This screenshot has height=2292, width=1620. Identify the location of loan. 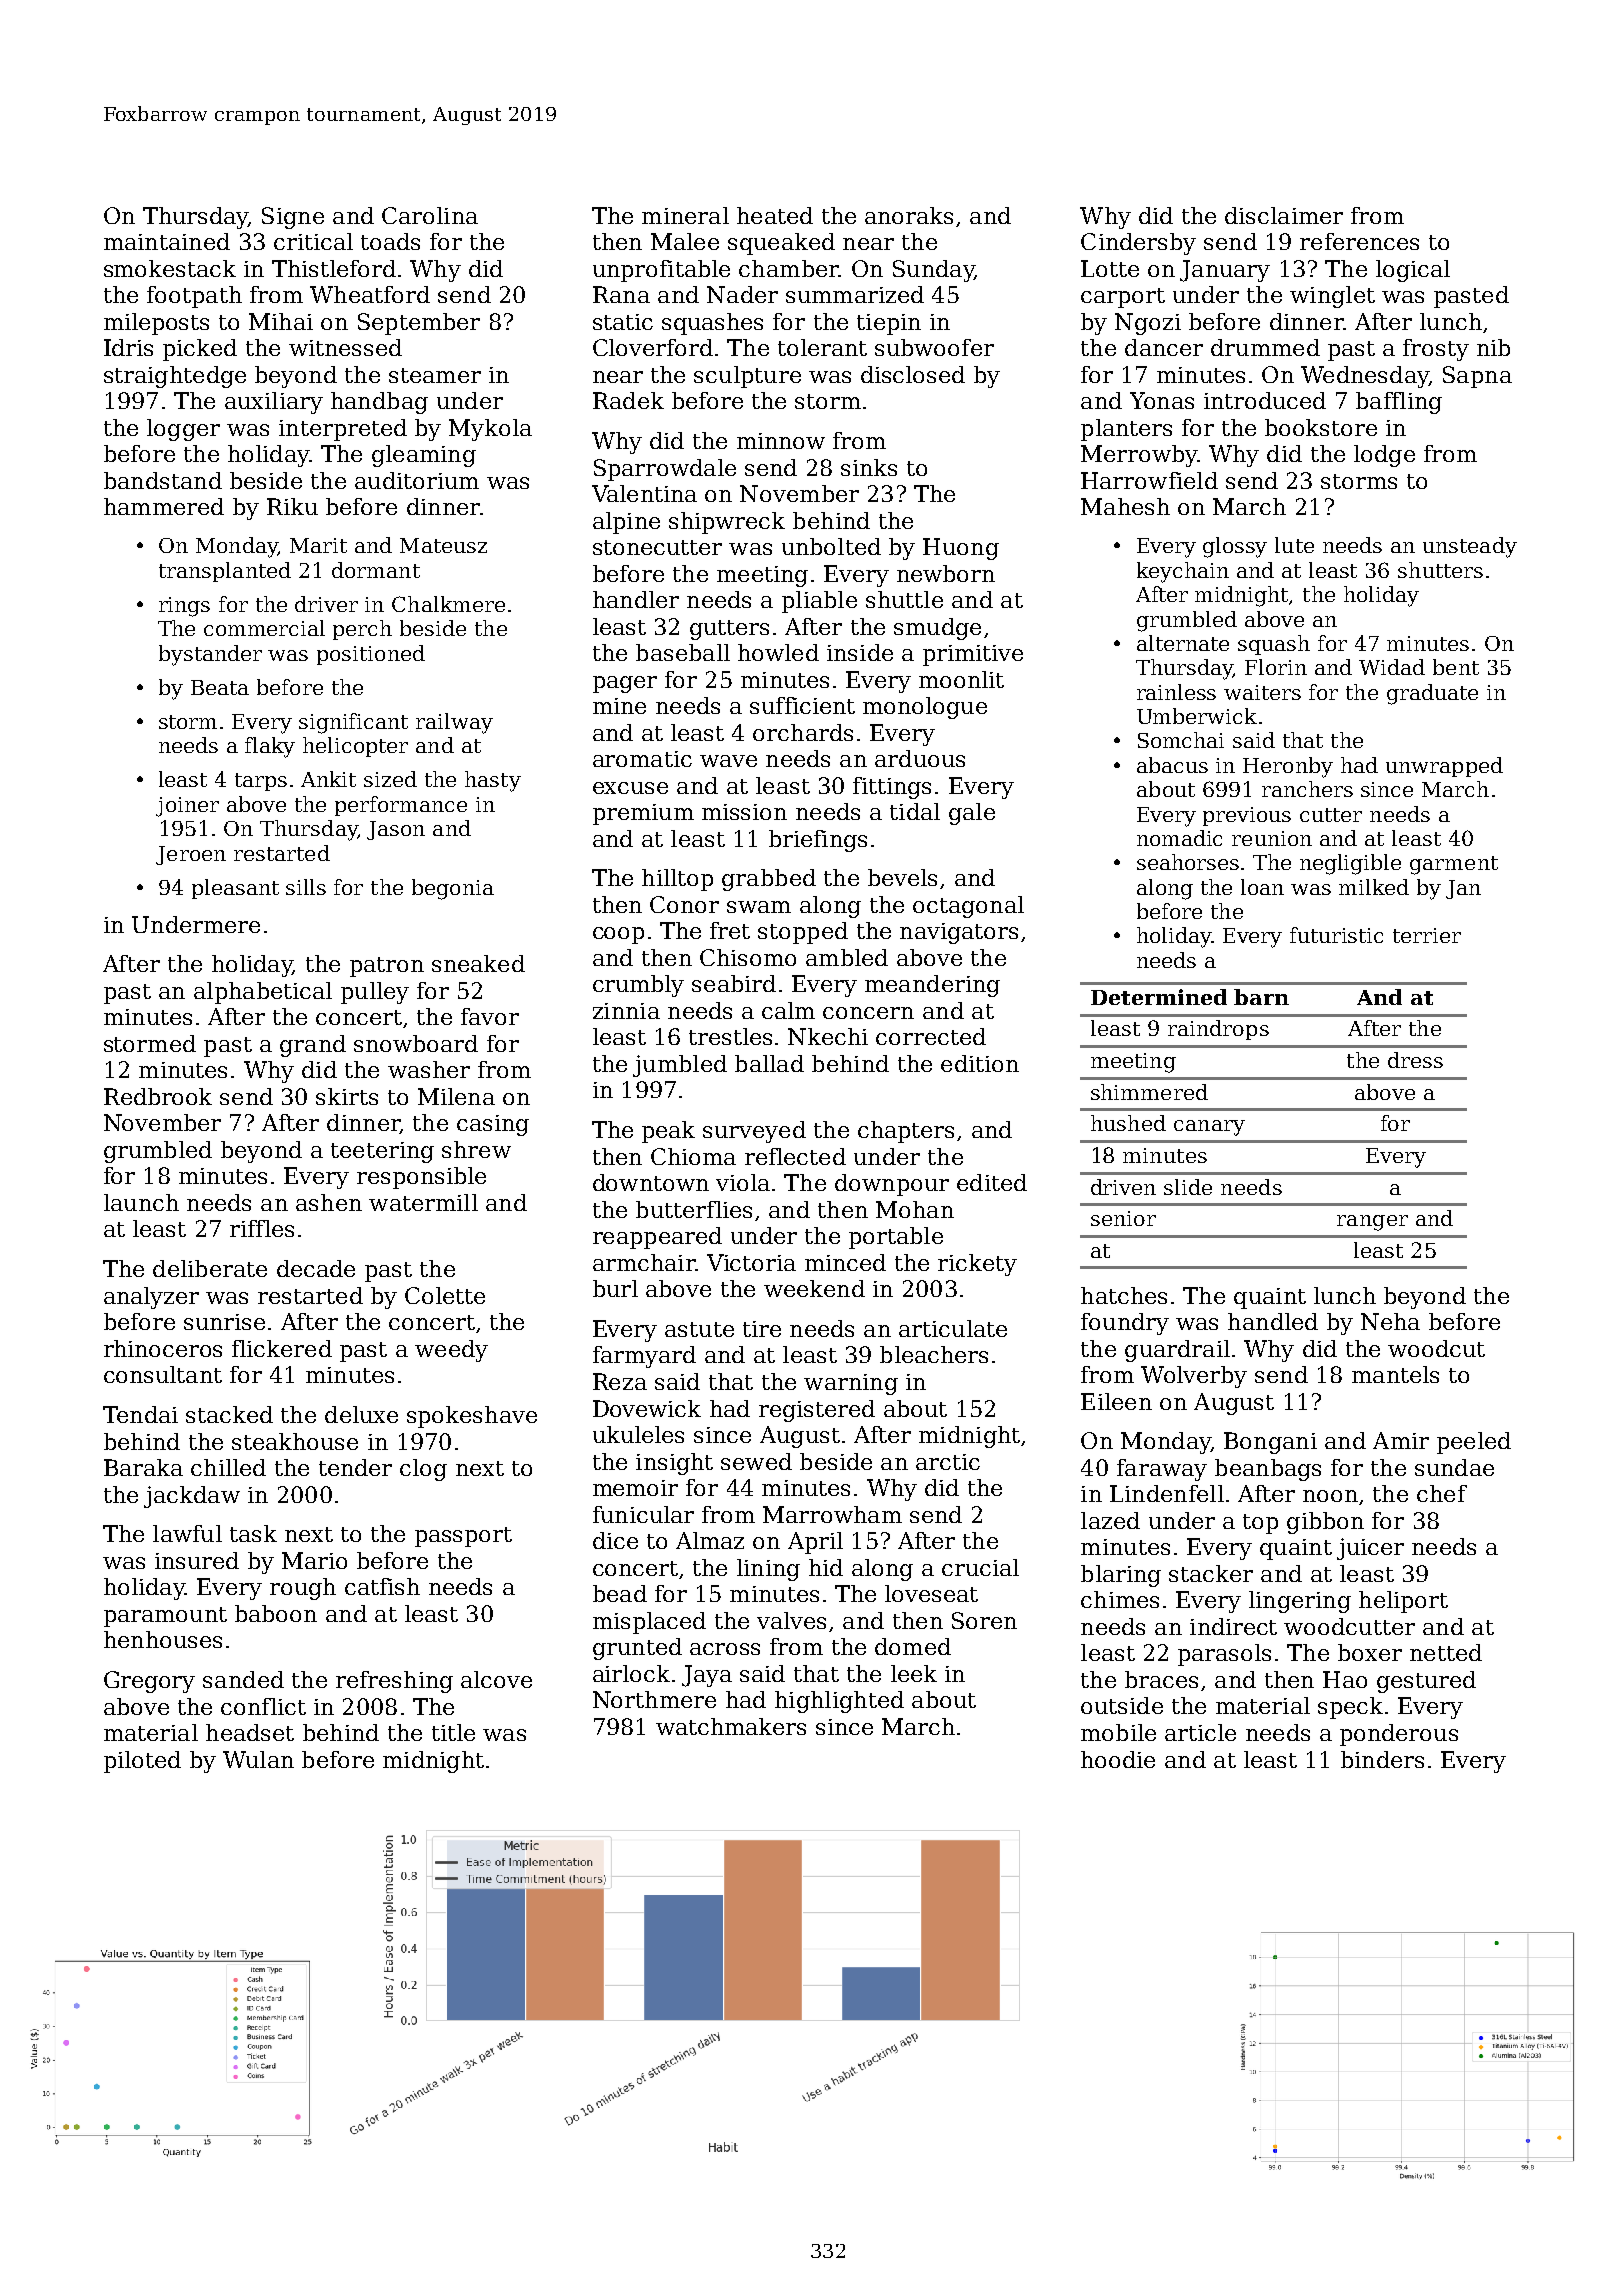
(1262, 887).
